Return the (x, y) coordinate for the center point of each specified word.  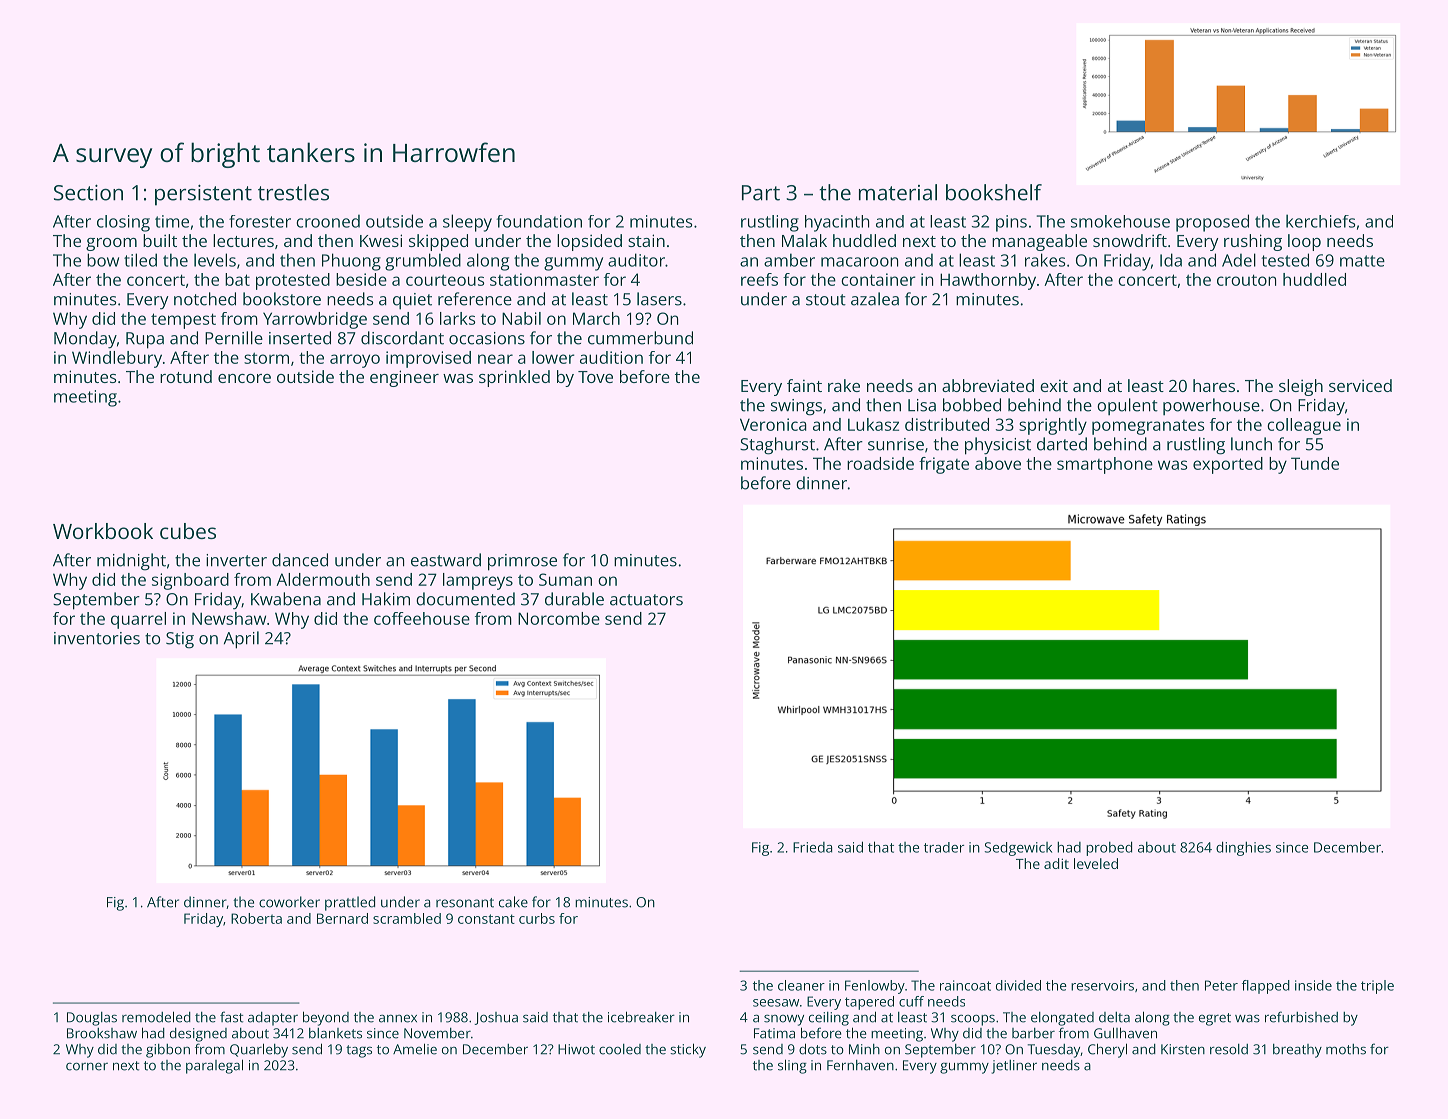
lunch (1251, 444)
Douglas (92, 1019)
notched (205, 299)
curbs (537, 918)
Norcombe (559, 618)
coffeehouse (422, 618)
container (878, 279)
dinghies (1243, 848)
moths (1346, 1049)
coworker (289, 902)
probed (1109, 848)
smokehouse (1120, 221)
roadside (880, 463)
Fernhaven (860, 1065)
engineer (404, 378)
